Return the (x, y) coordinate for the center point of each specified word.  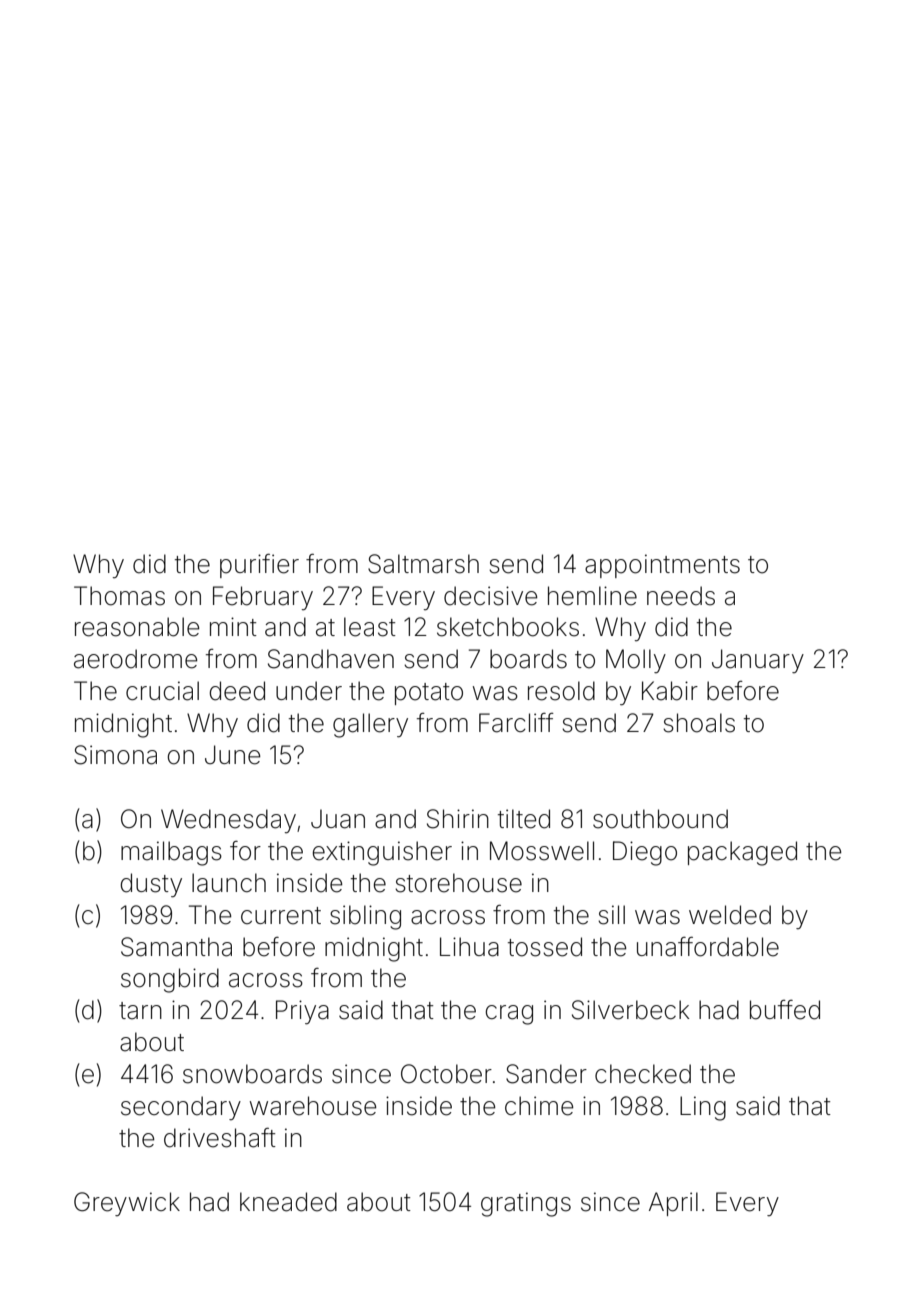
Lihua (469, 947)
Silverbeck (630, 1010)
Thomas (119, 596)
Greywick (127, 1204)
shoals (699, 723)
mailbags (171, 853)
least (370, 627)
